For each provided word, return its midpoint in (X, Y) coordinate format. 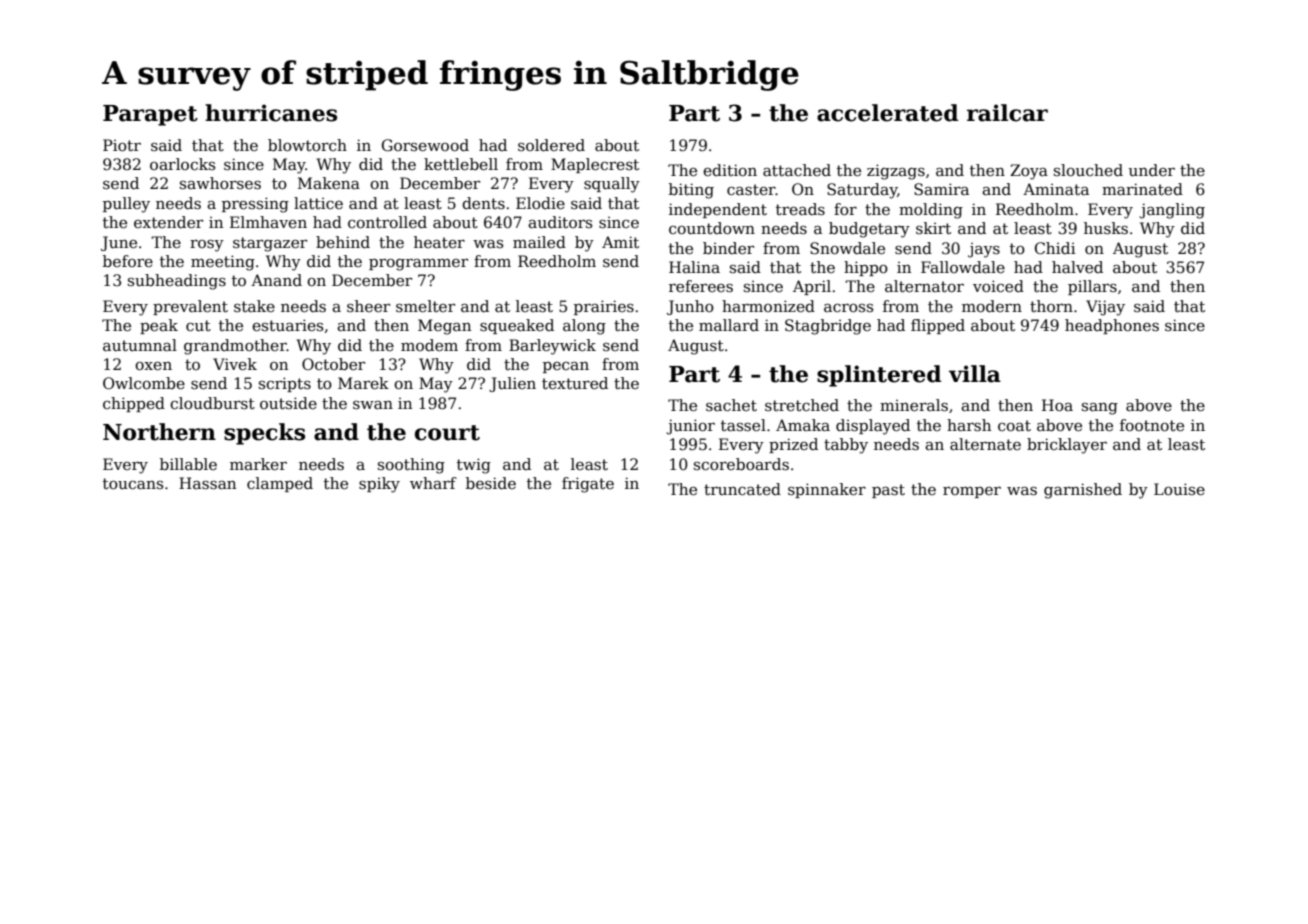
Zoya (1029, 172)
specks (264, 434)
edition (730, 170)
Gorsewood (425, 145)
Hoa (1057, 405)
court (447, 433)
